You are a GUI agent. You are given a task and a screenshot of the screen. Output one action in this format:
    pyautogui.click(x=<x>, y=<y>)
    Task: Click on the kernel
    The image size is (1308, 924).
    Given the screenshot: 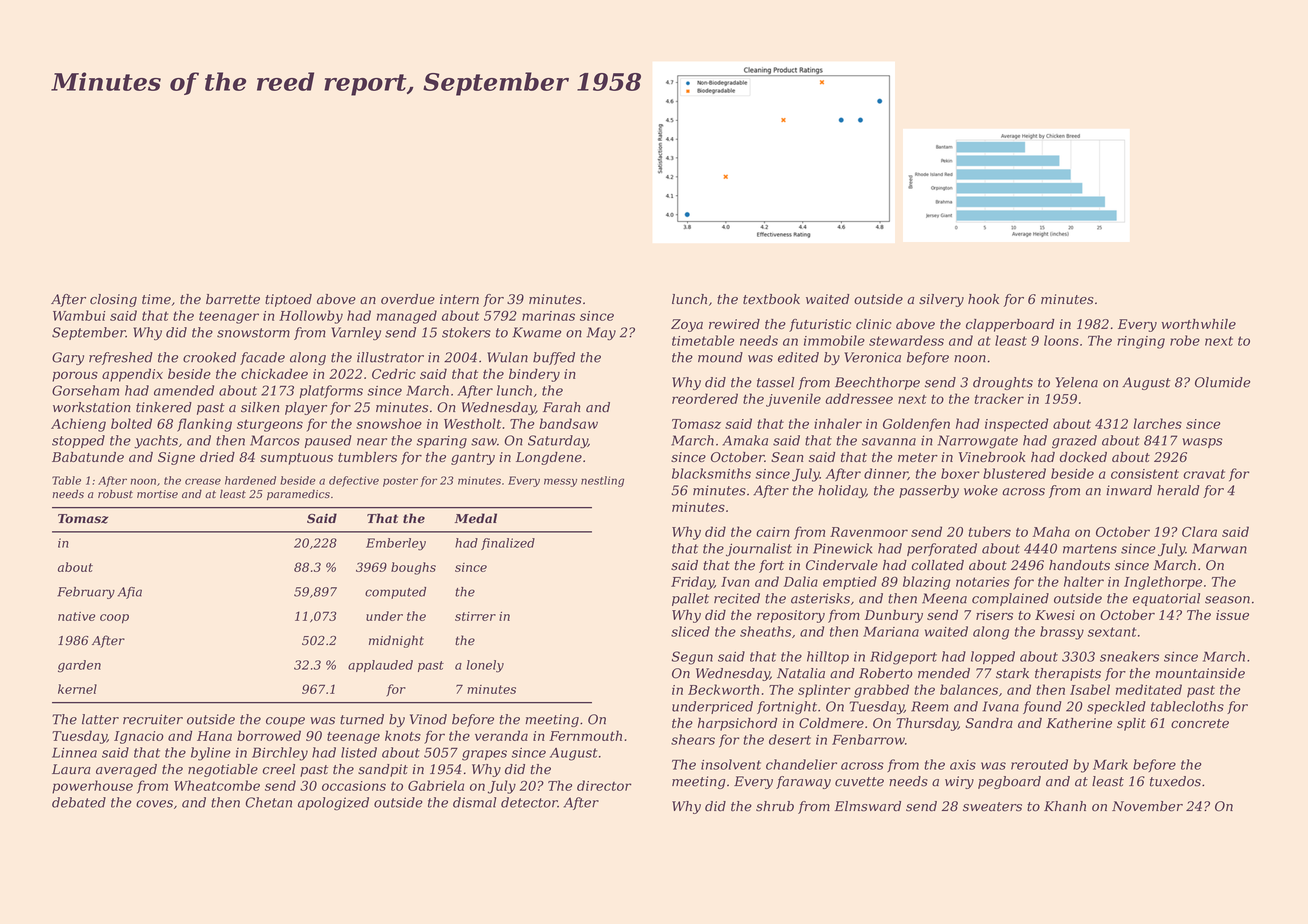 What is the action you would take?
    pyautogui.click(x=77, y=689)
